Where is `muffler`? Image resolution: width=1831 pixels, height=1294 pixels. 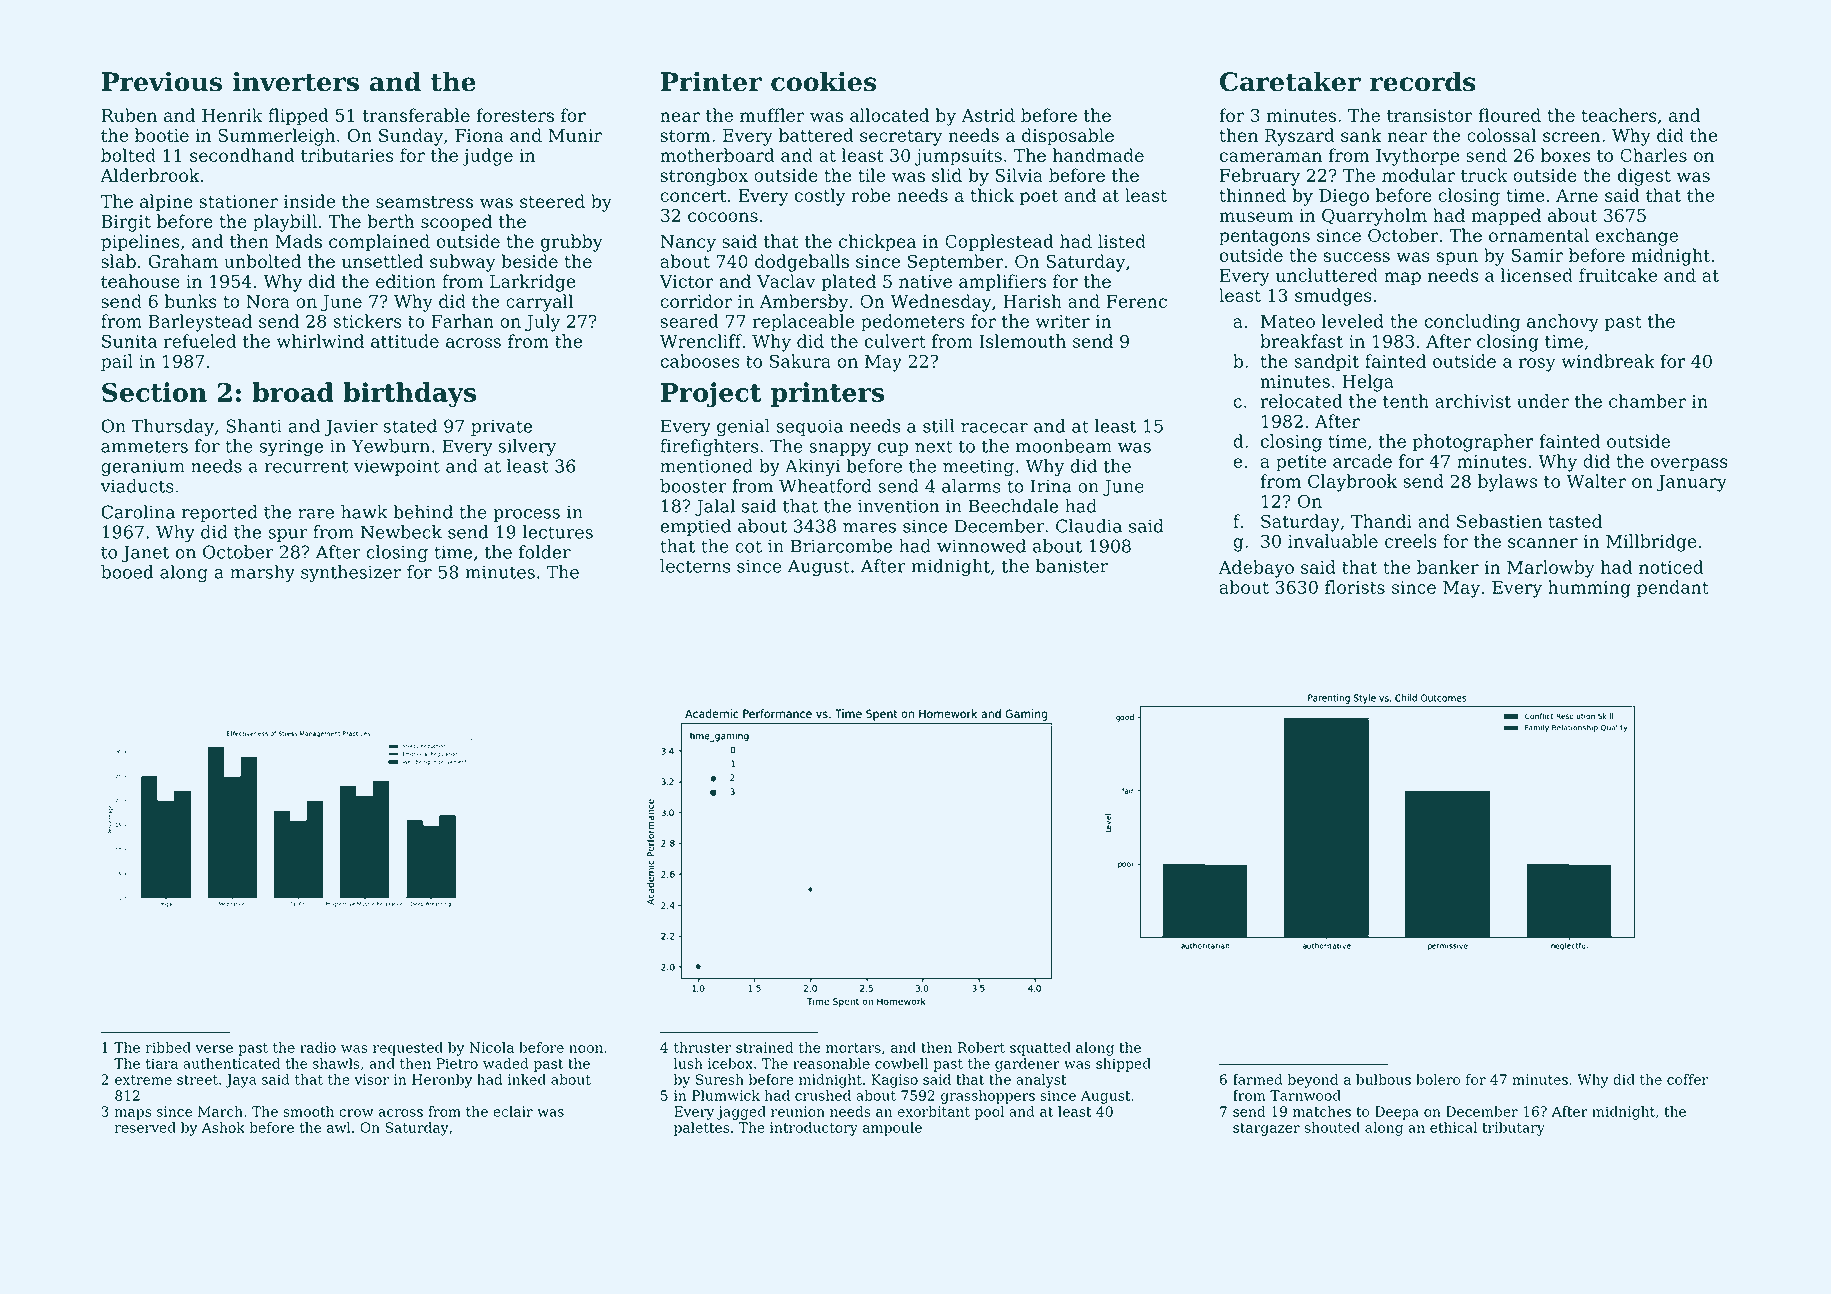 muffler is located at coordinates (772, 115).
